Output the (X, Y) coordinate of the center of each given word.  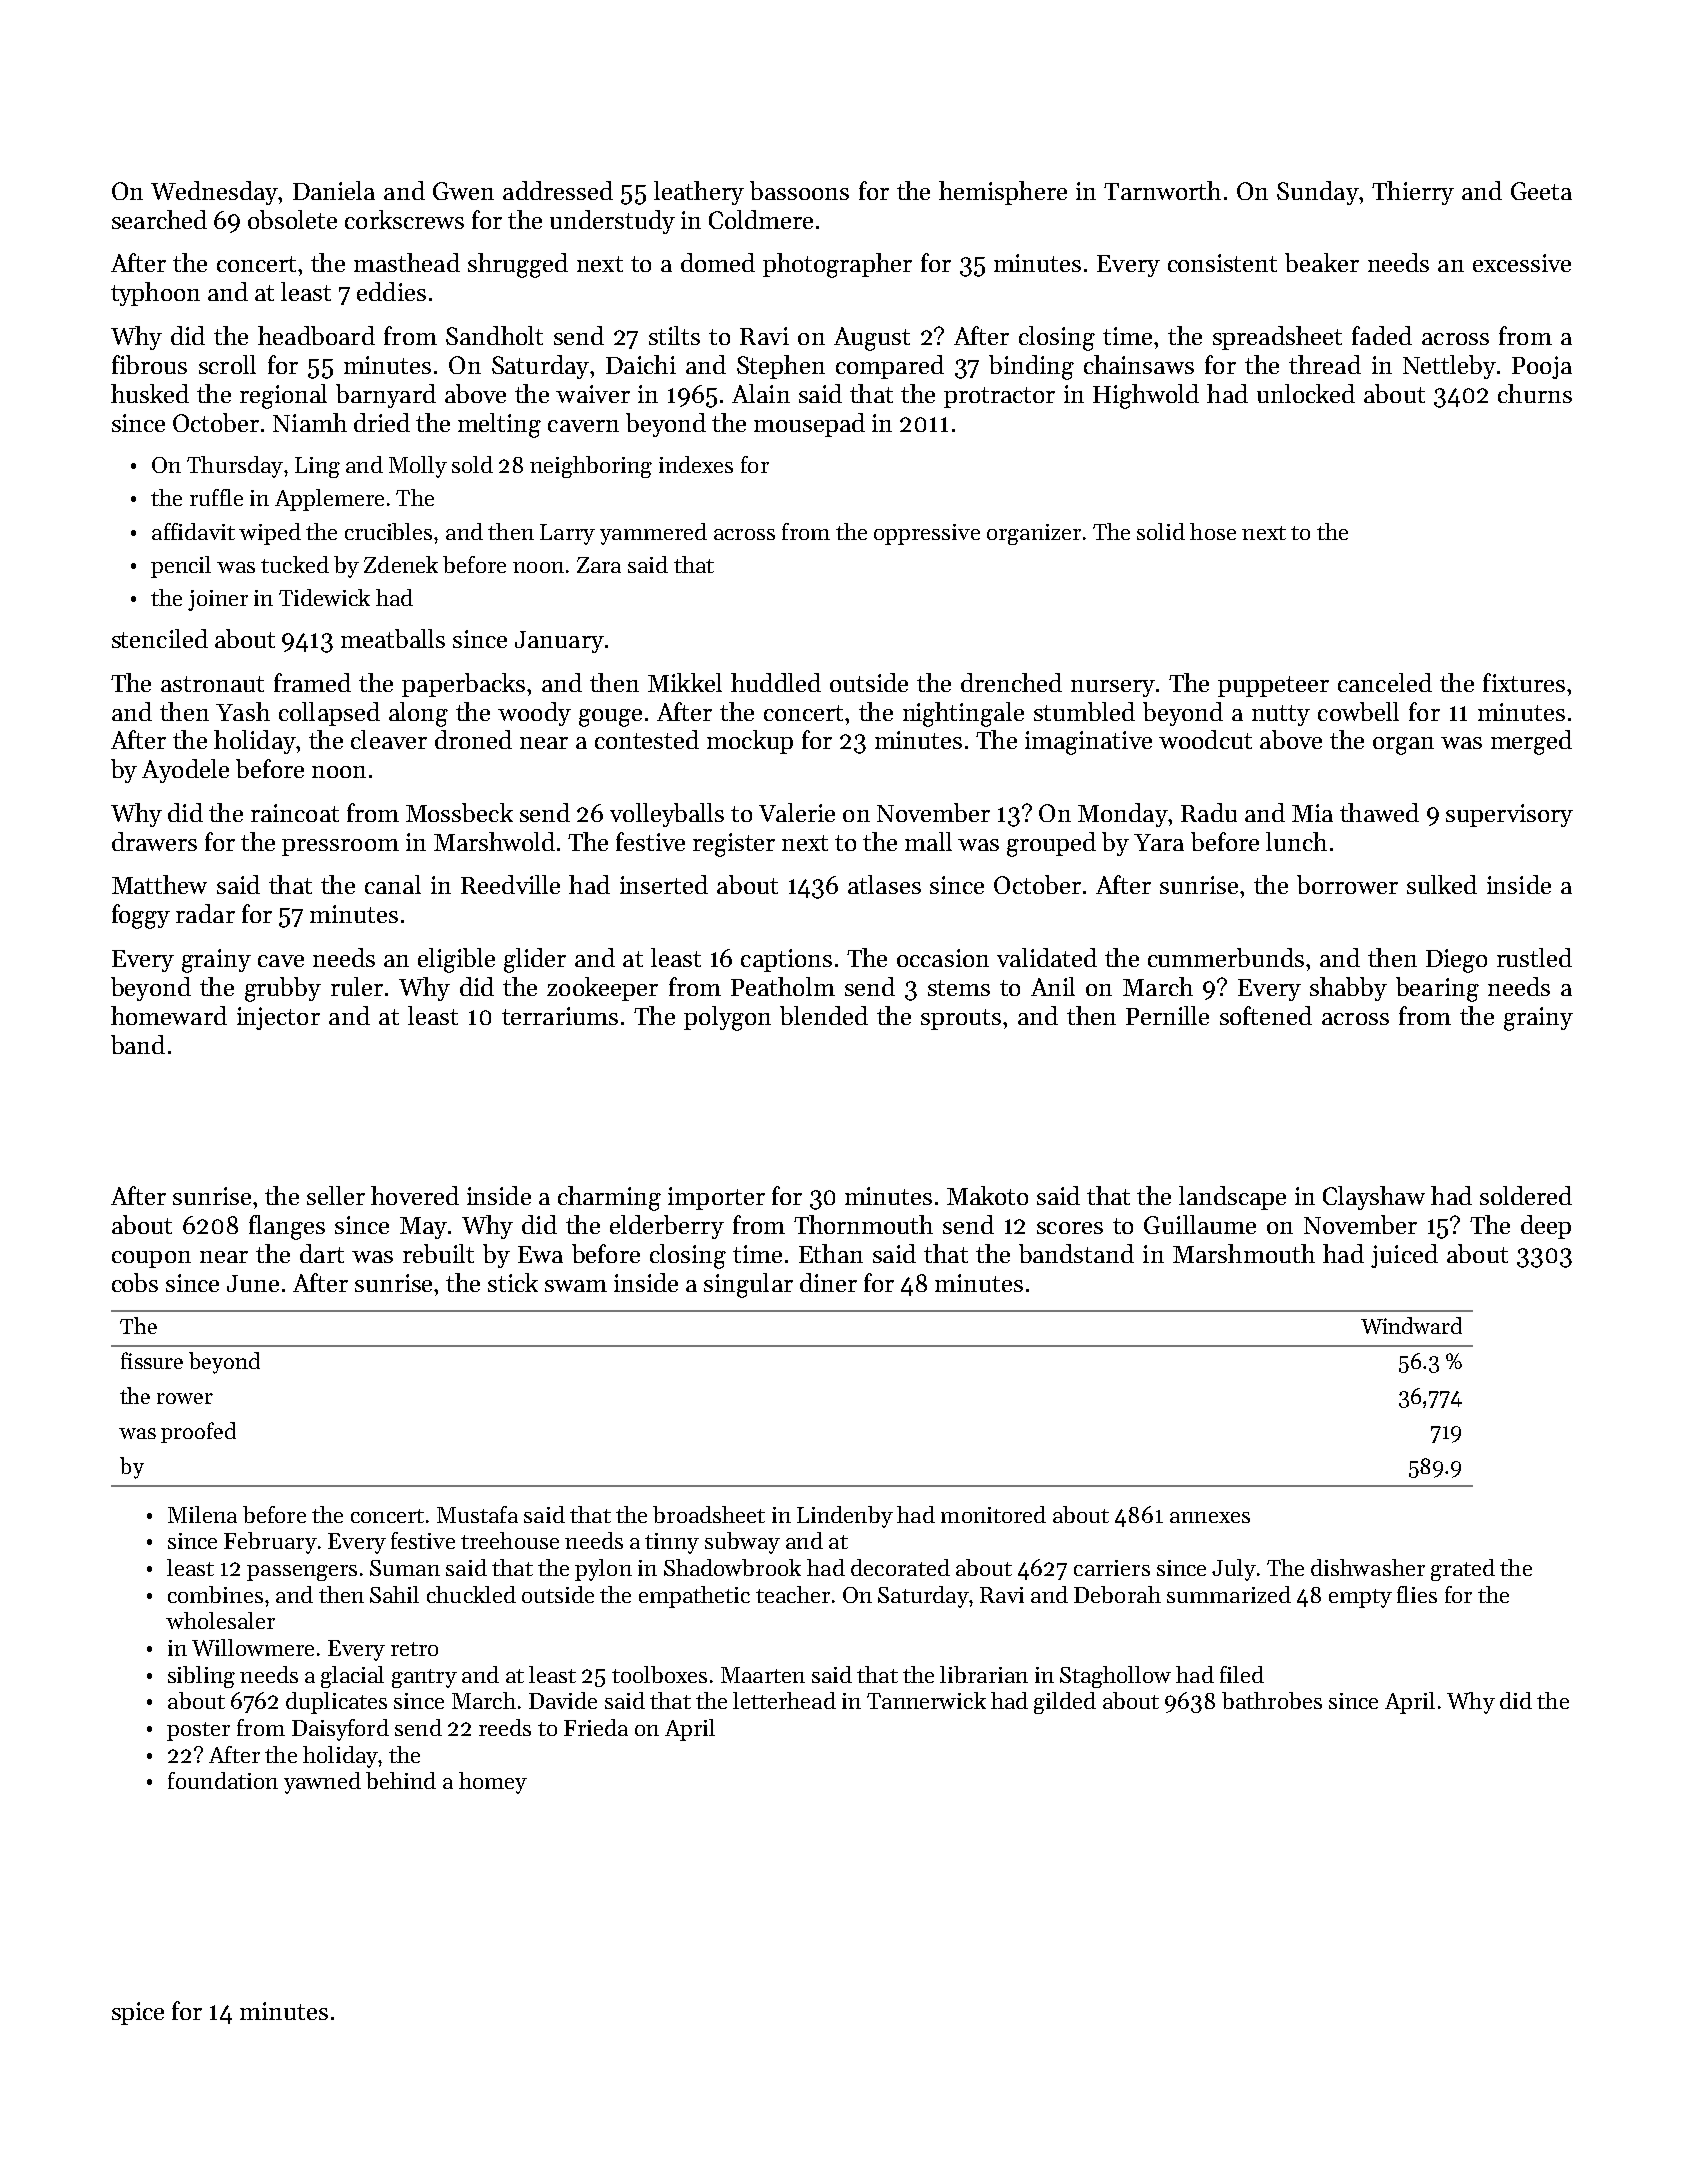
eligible (456, 960)
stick (513, 1282)
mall (928, 841)
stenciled (160, 638)
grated (1463, 1570)
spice (138, 2013)
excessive (1522, 263)
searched (159, 219)
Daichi (641, 364)
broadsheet (709, 1514)
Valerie (797, 812)
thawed (1379, 812)
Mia (1312, 813)
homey (493, 1783)
